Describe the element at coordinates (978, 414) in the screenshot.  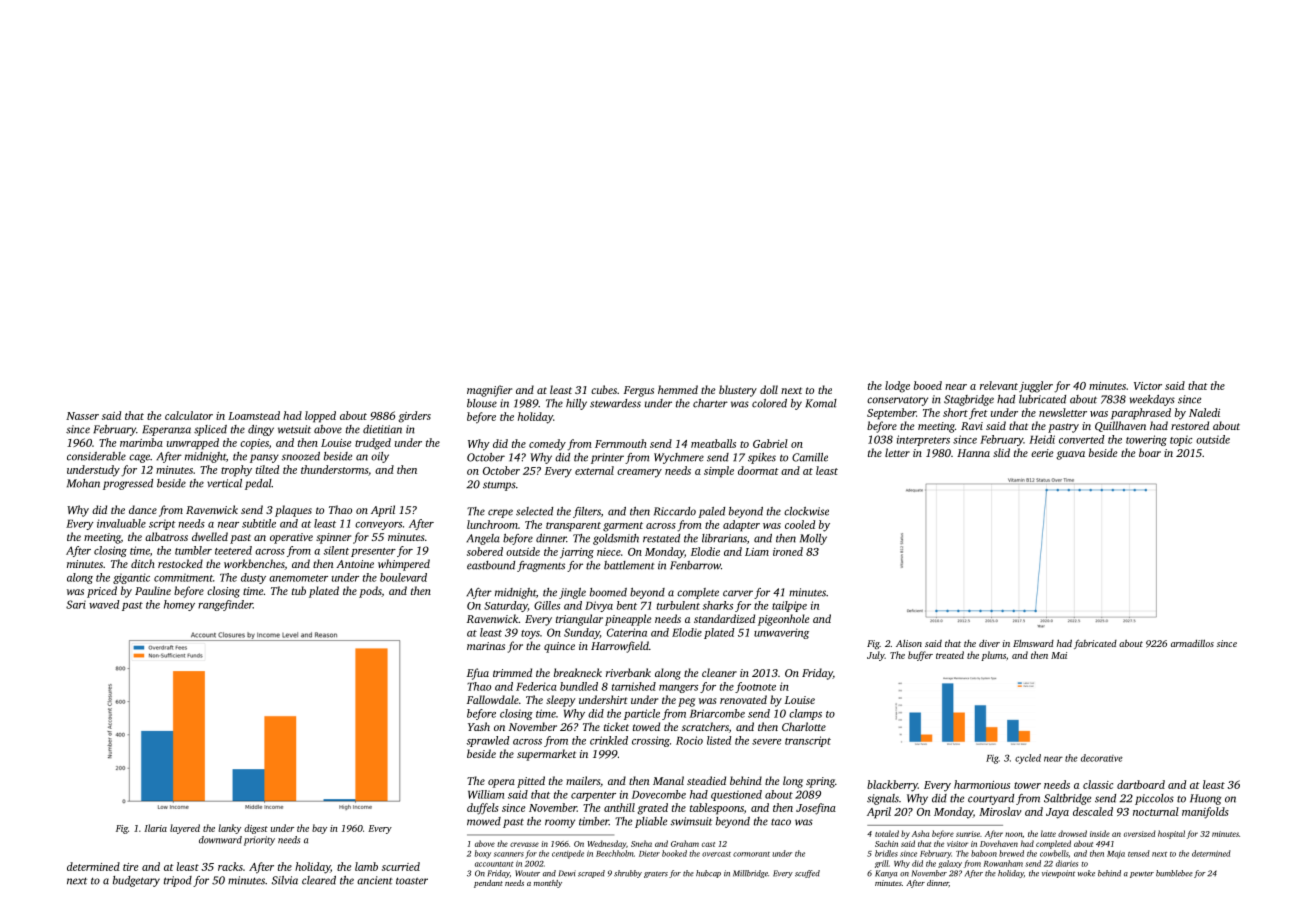
I see `fret` at that location.
